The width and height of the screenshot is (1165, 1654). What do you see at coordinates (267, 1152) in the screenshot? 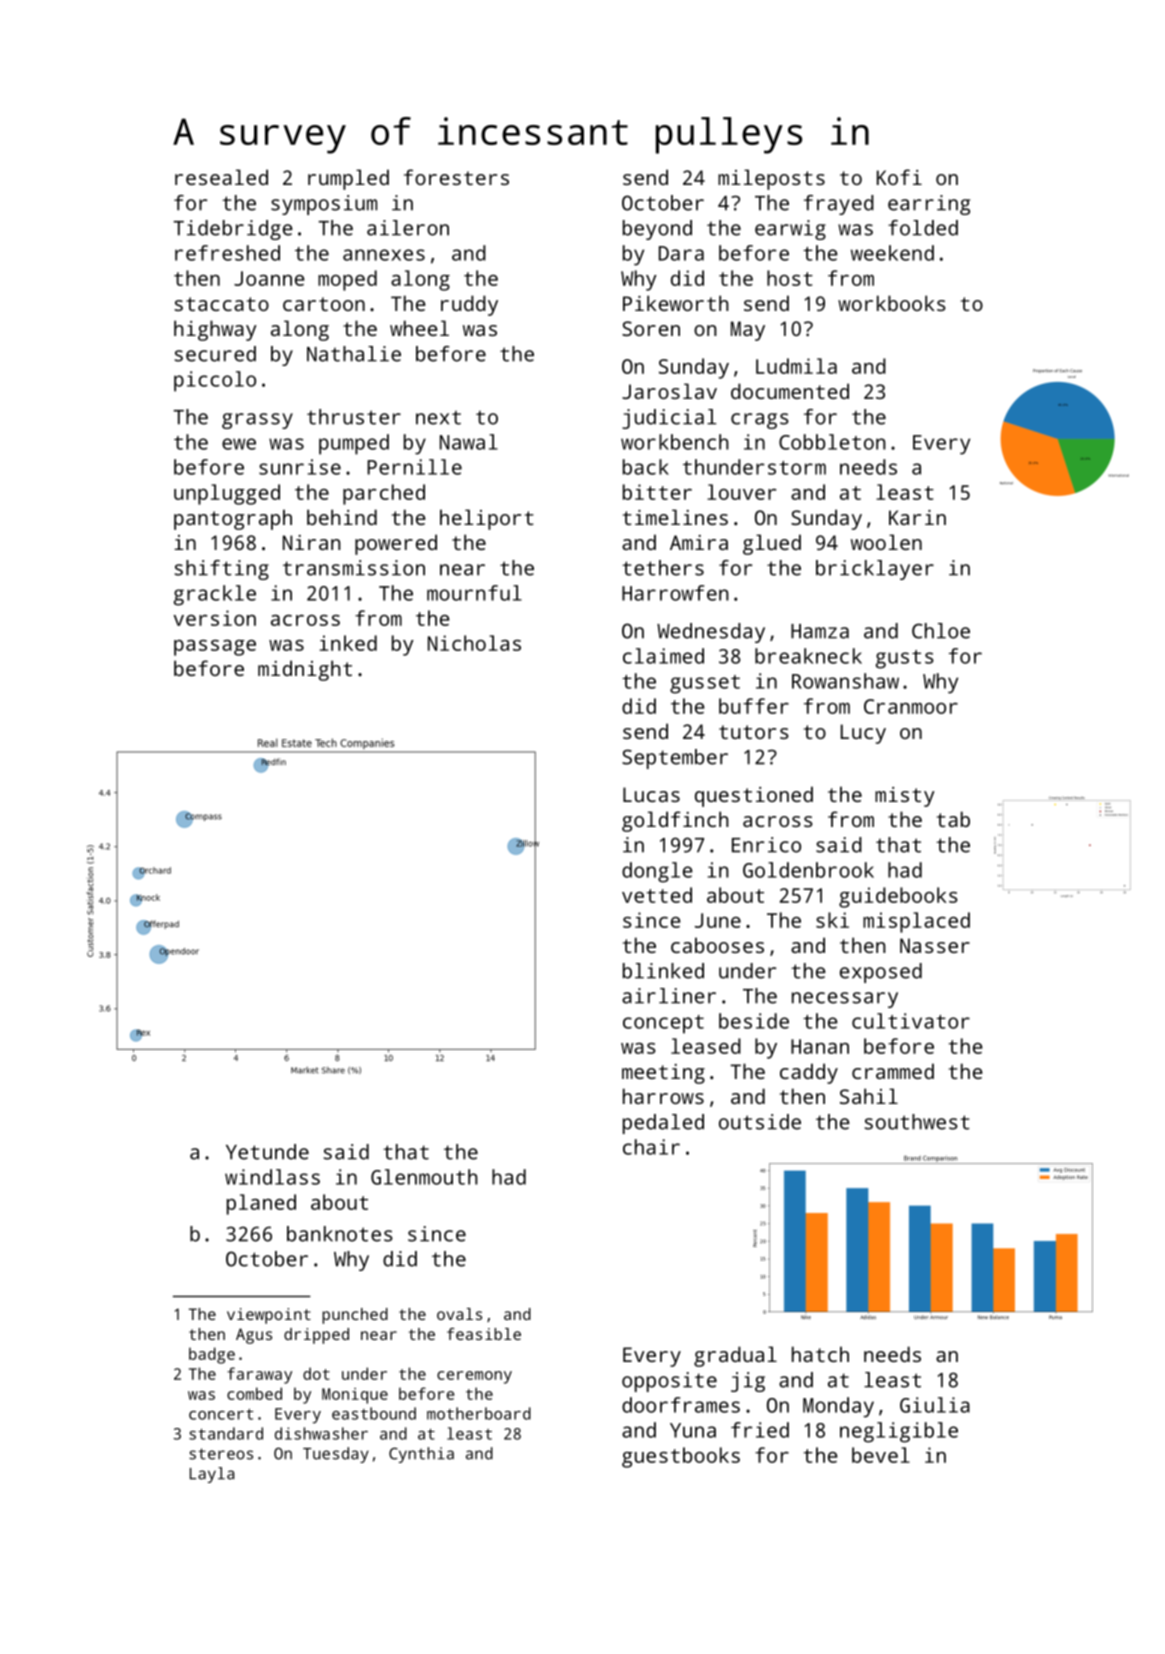
I see `Yetunde` at bounding box center [267, 1152].
